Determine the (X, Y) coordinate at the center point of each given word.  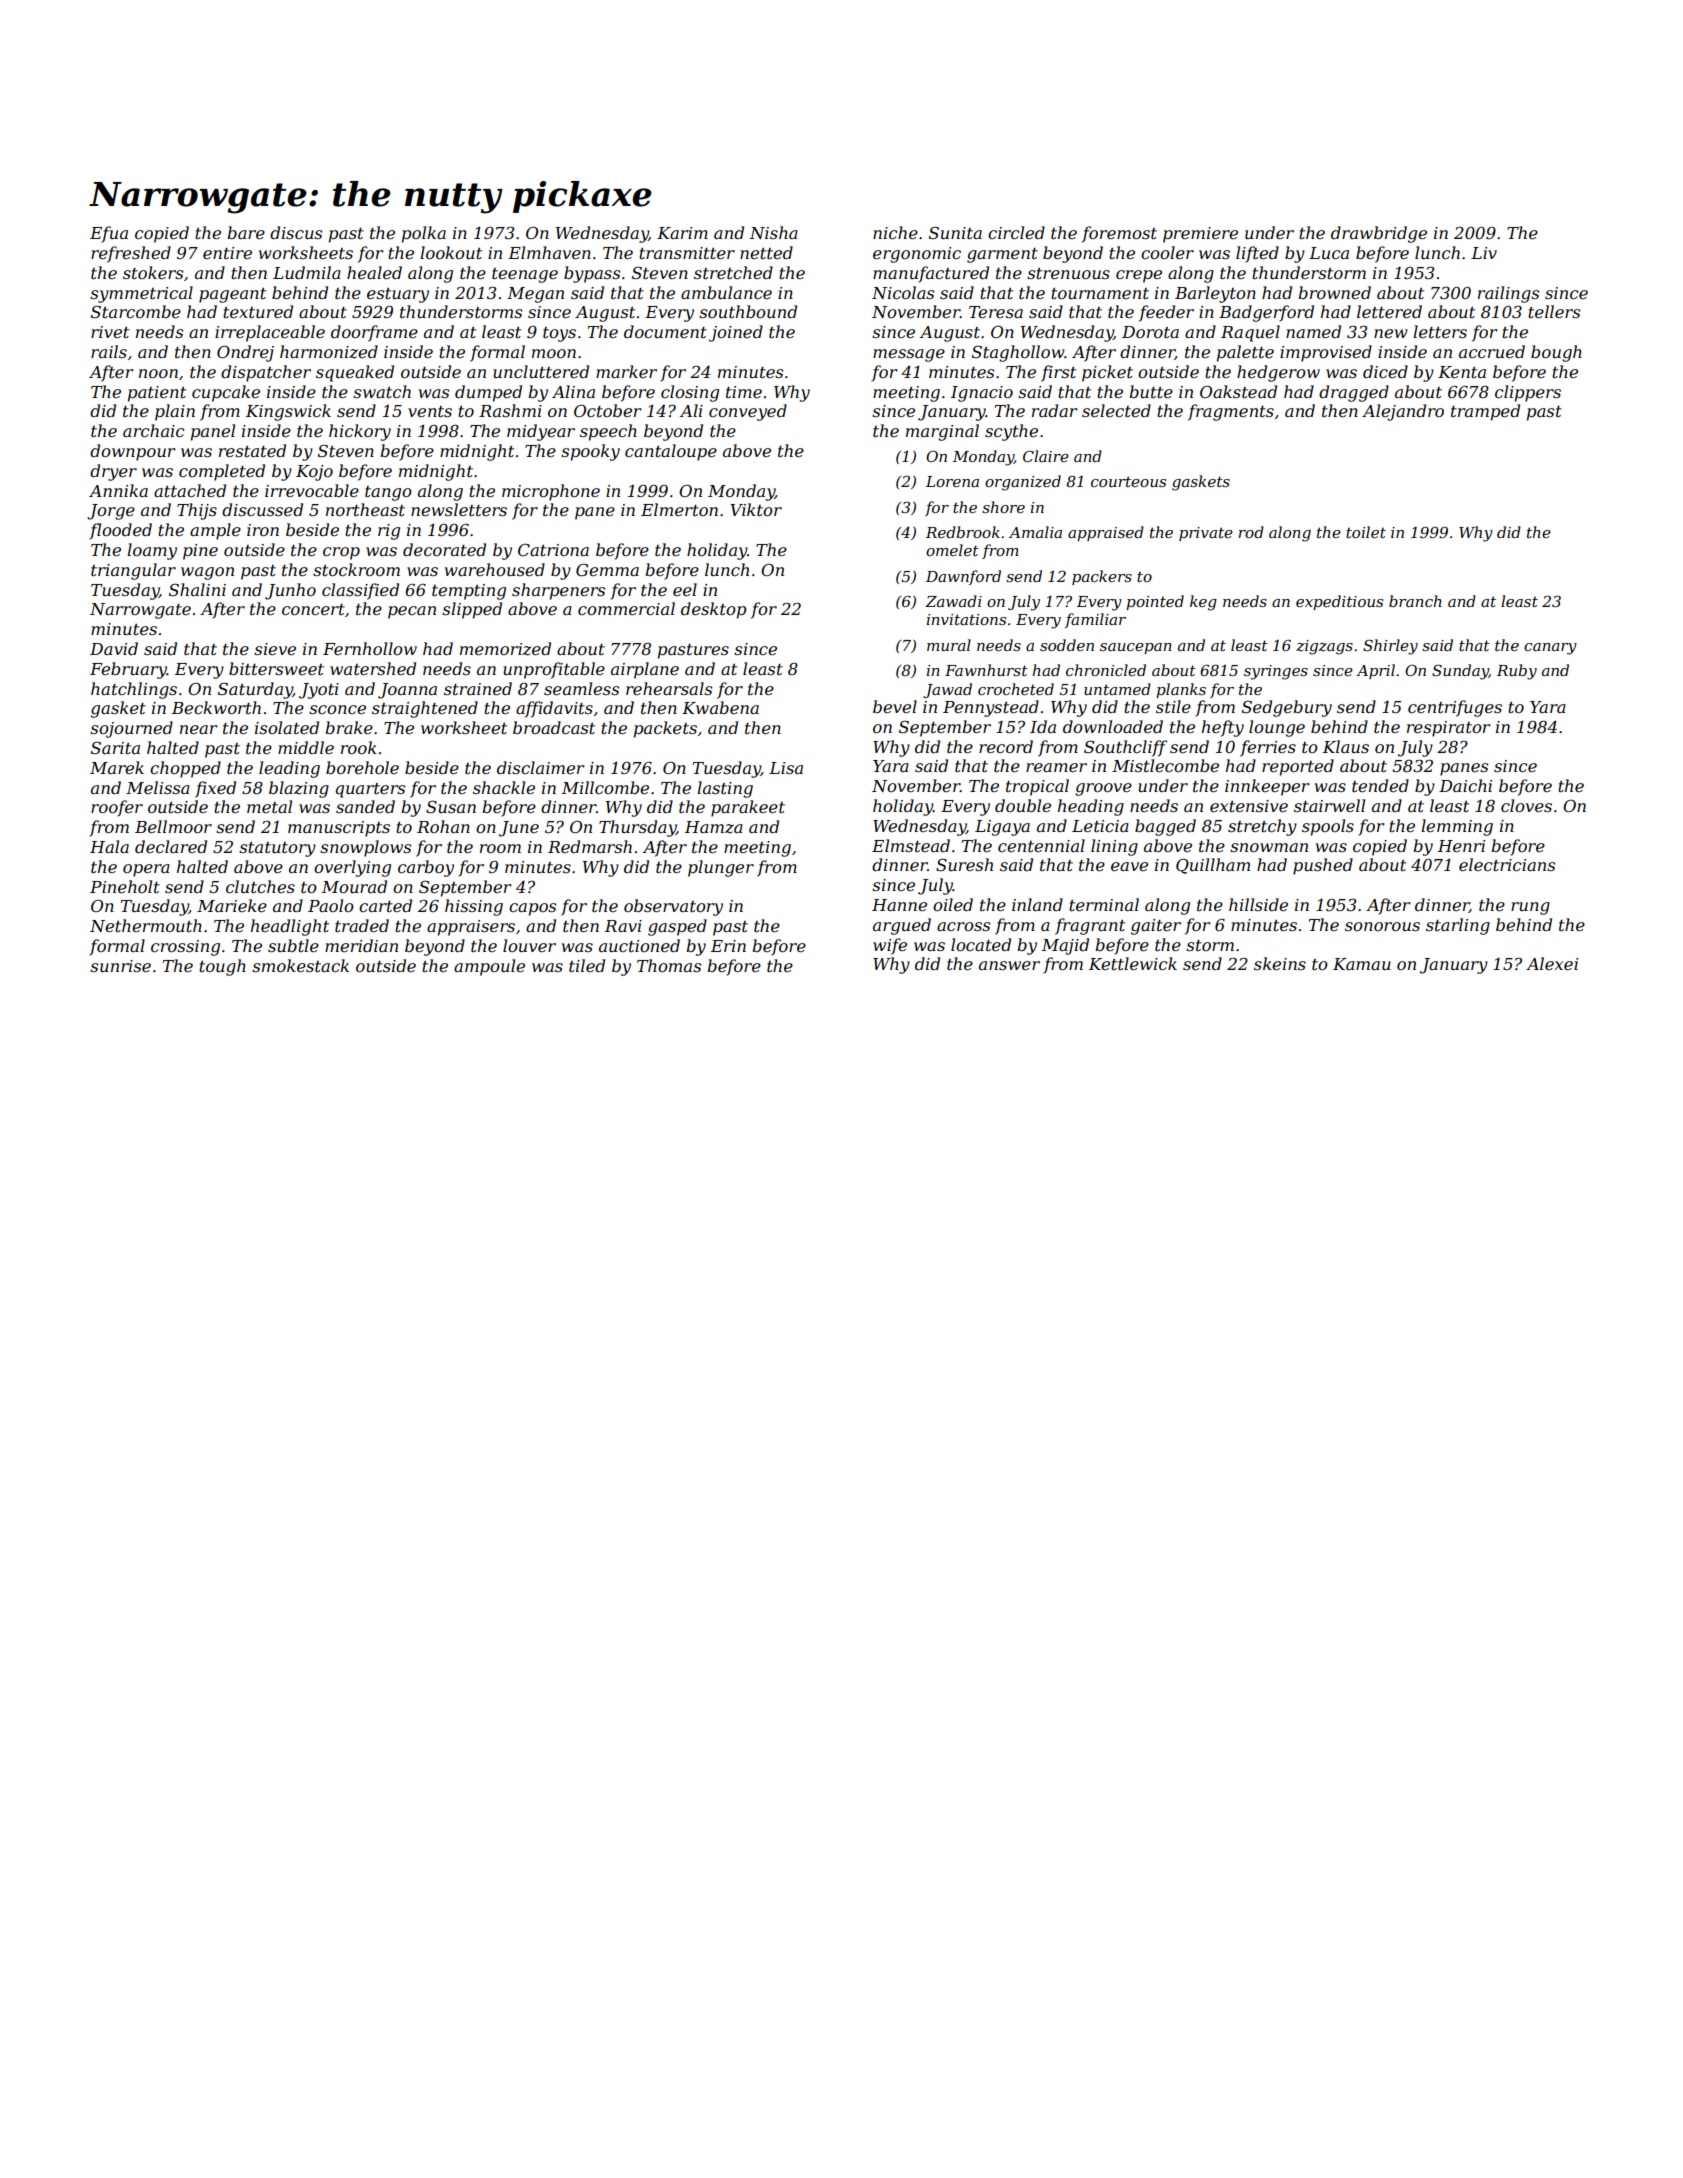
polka (424, 234)
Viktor (756, 509)
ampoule (489, 967)
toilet (1366, 532)
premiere (1200, 235)
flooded (120, 531)
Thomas (669, 965)
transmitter (687, 253)
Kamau (1362, 964)
